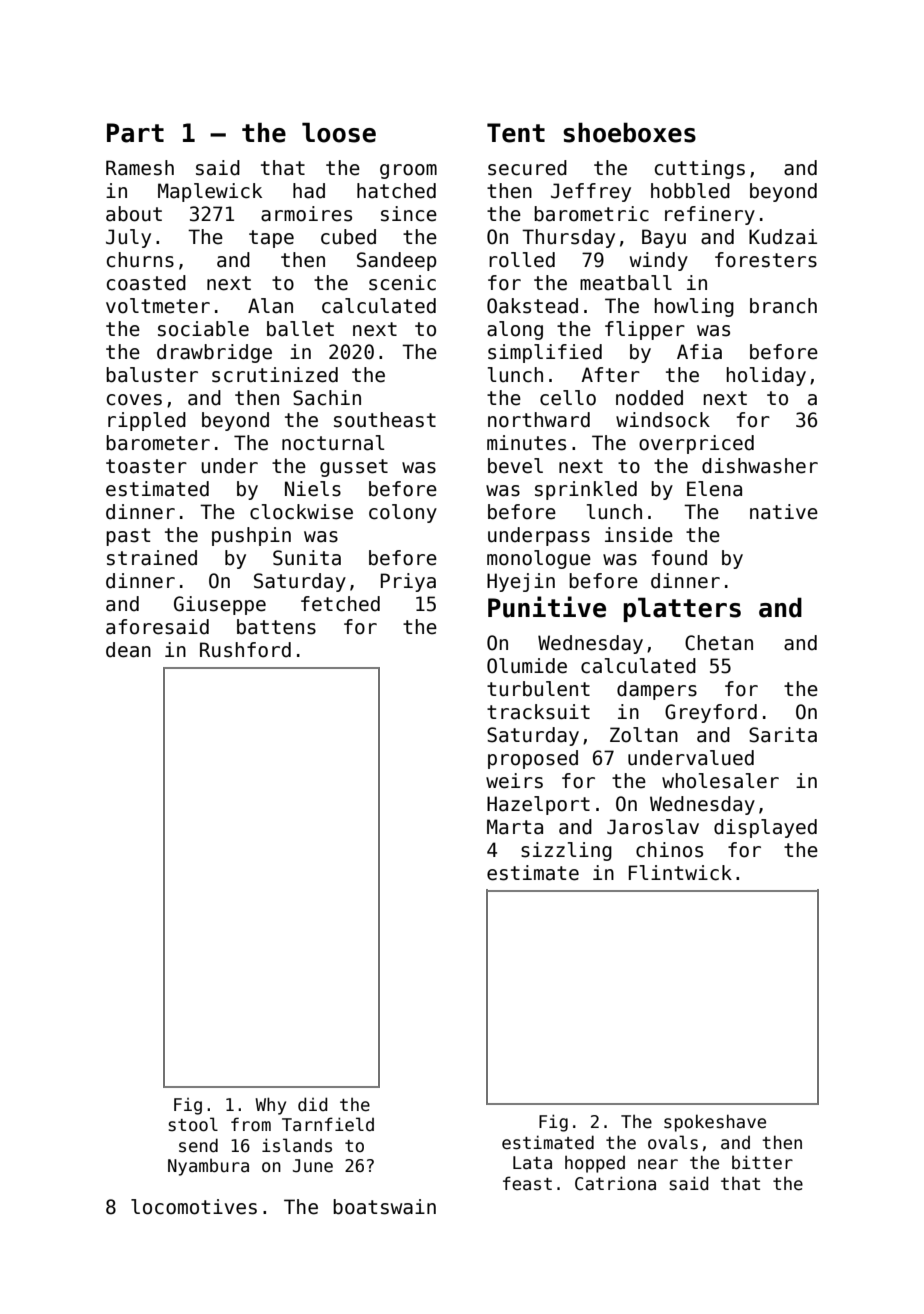  What do you see at coordinates (762, 1162) in the document?
I see `bitter` at bounding box center [762, 1162].
